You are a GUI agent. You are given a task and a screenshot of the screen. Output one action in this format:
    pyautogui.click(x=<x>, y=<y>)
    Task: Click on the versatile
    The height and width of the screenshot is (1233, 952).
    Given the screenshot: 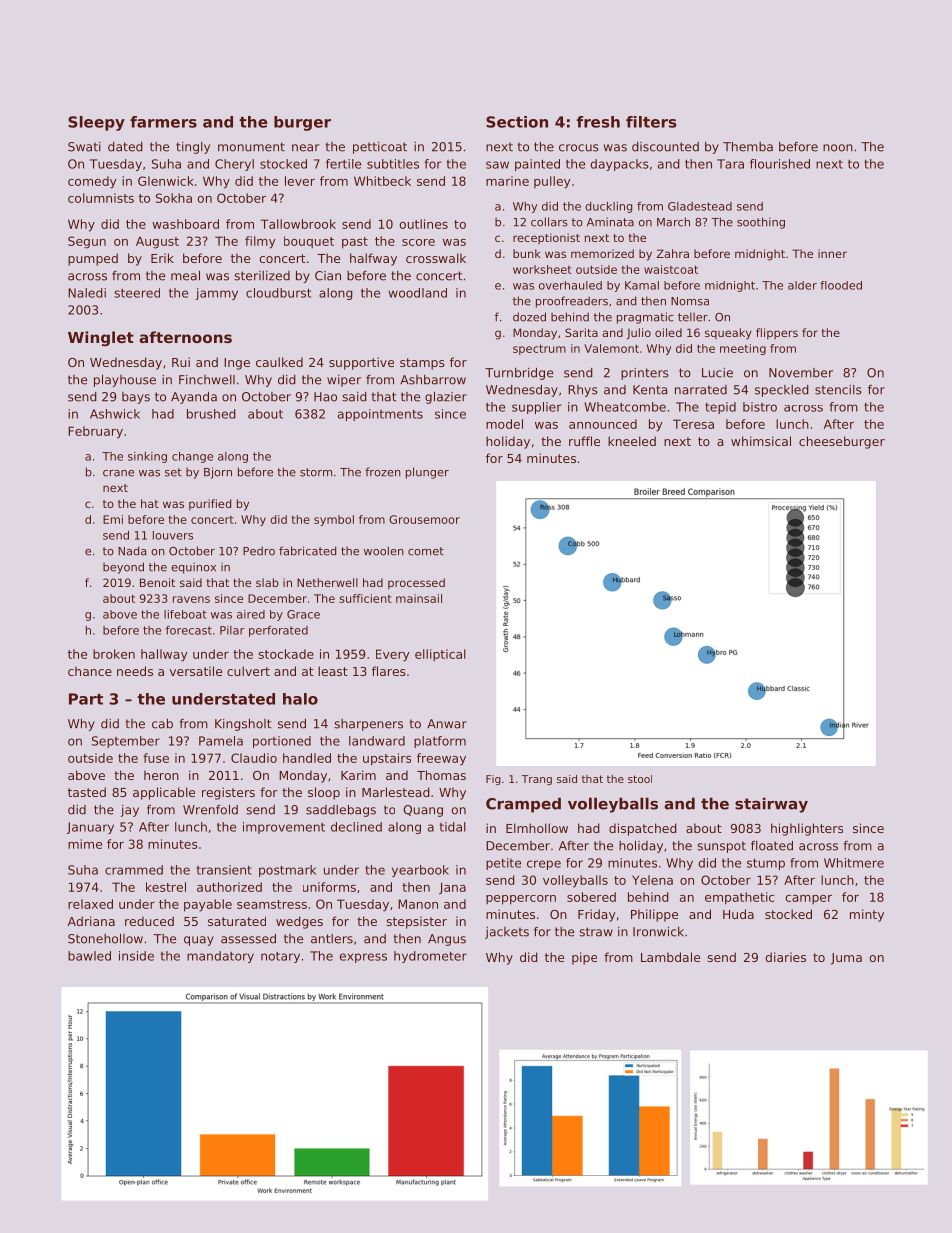 What is the action you would take?
    pyautogui.click(x=196, y=671)
